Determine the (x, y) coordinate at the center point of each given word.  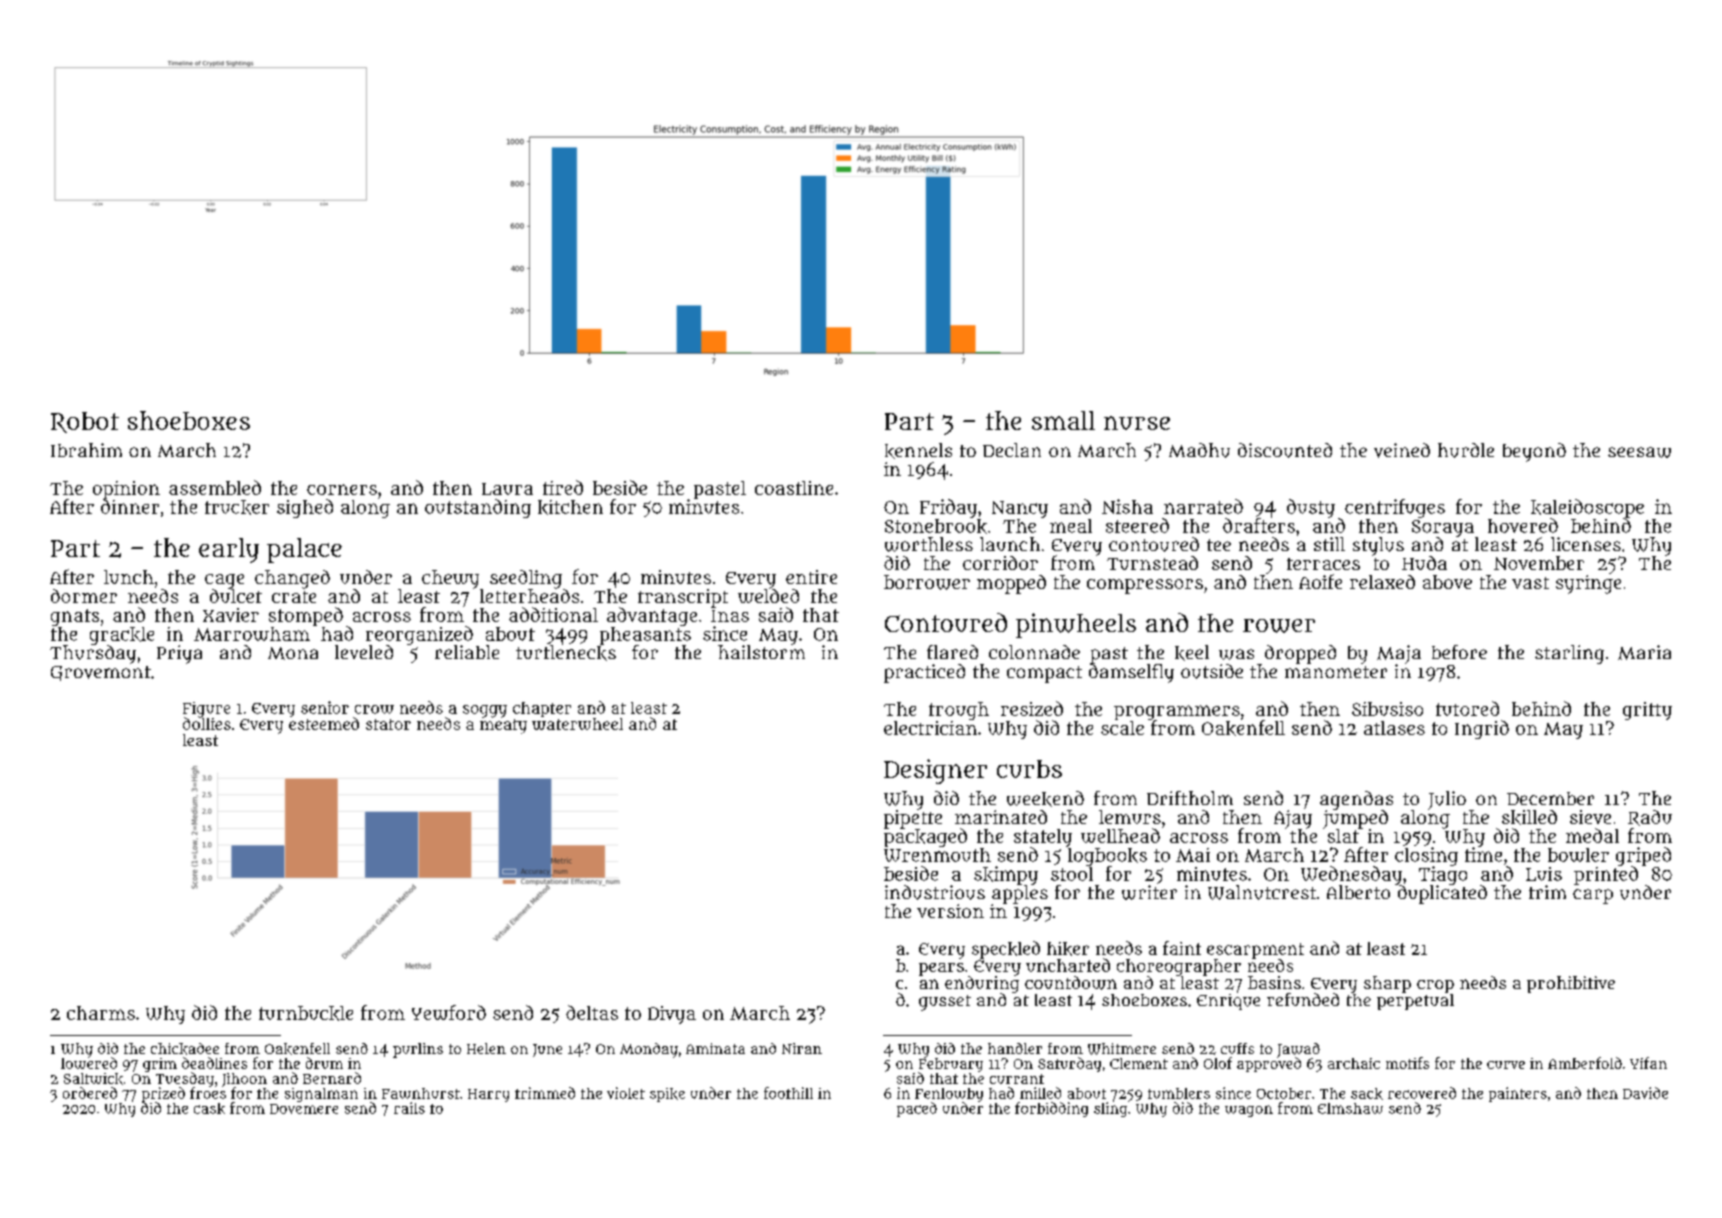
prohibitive (1571, 984)
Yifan (1648, 1063)
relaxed (1382, 582)
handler (1015, 1048)
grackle (122, 636)
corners (342, 489)
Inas (730, 616)
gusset (945, 1003)
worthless (929, 544)
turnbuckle (306, 1013)
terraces (1323, 564)
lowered (89, 1063)
